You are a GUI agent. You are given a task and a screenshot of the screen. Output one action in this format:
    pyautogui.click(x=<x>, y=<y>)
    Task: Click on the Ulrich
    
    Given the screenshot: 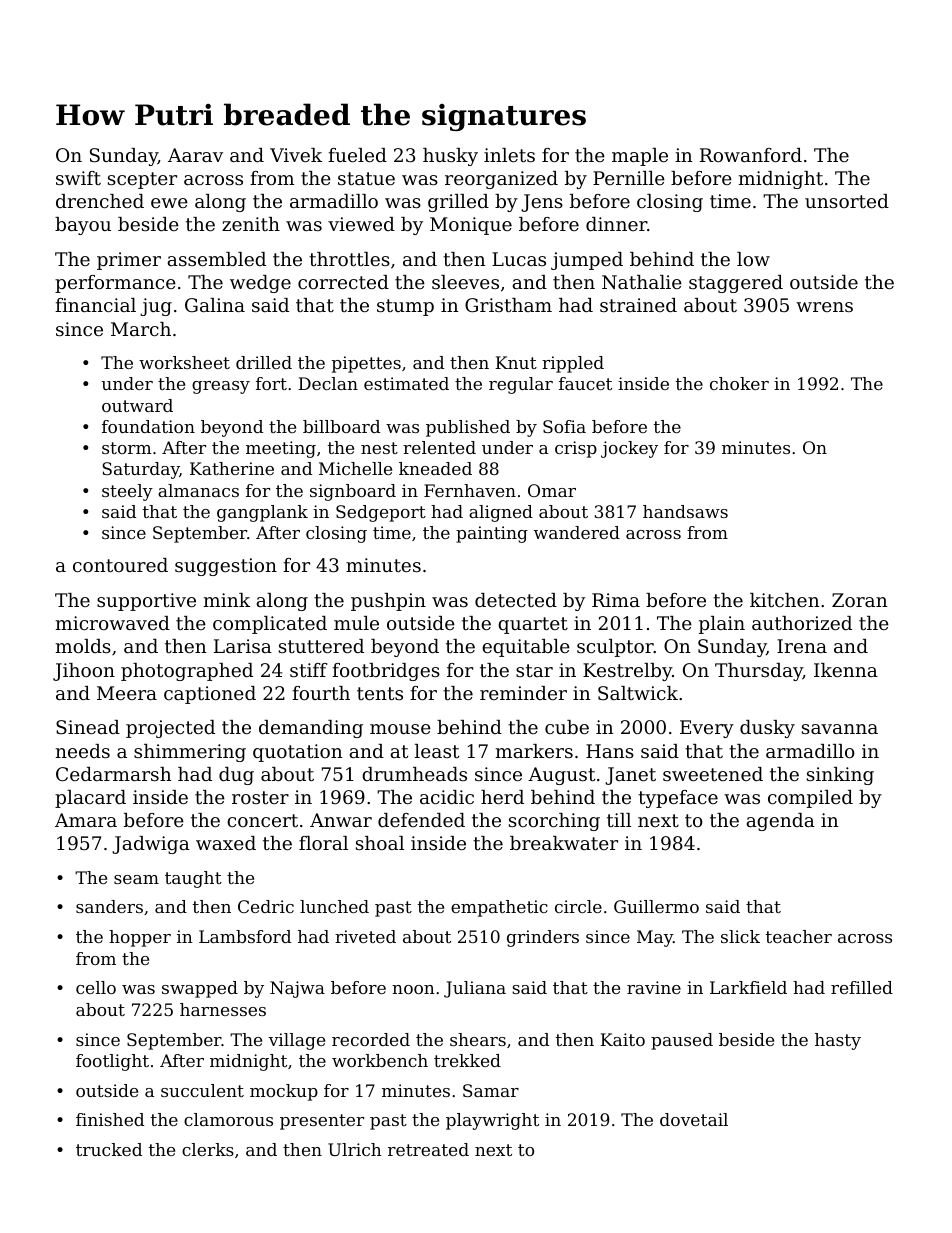 What is the action you would take?
    pyautogui.click(x=355, y=1149)
